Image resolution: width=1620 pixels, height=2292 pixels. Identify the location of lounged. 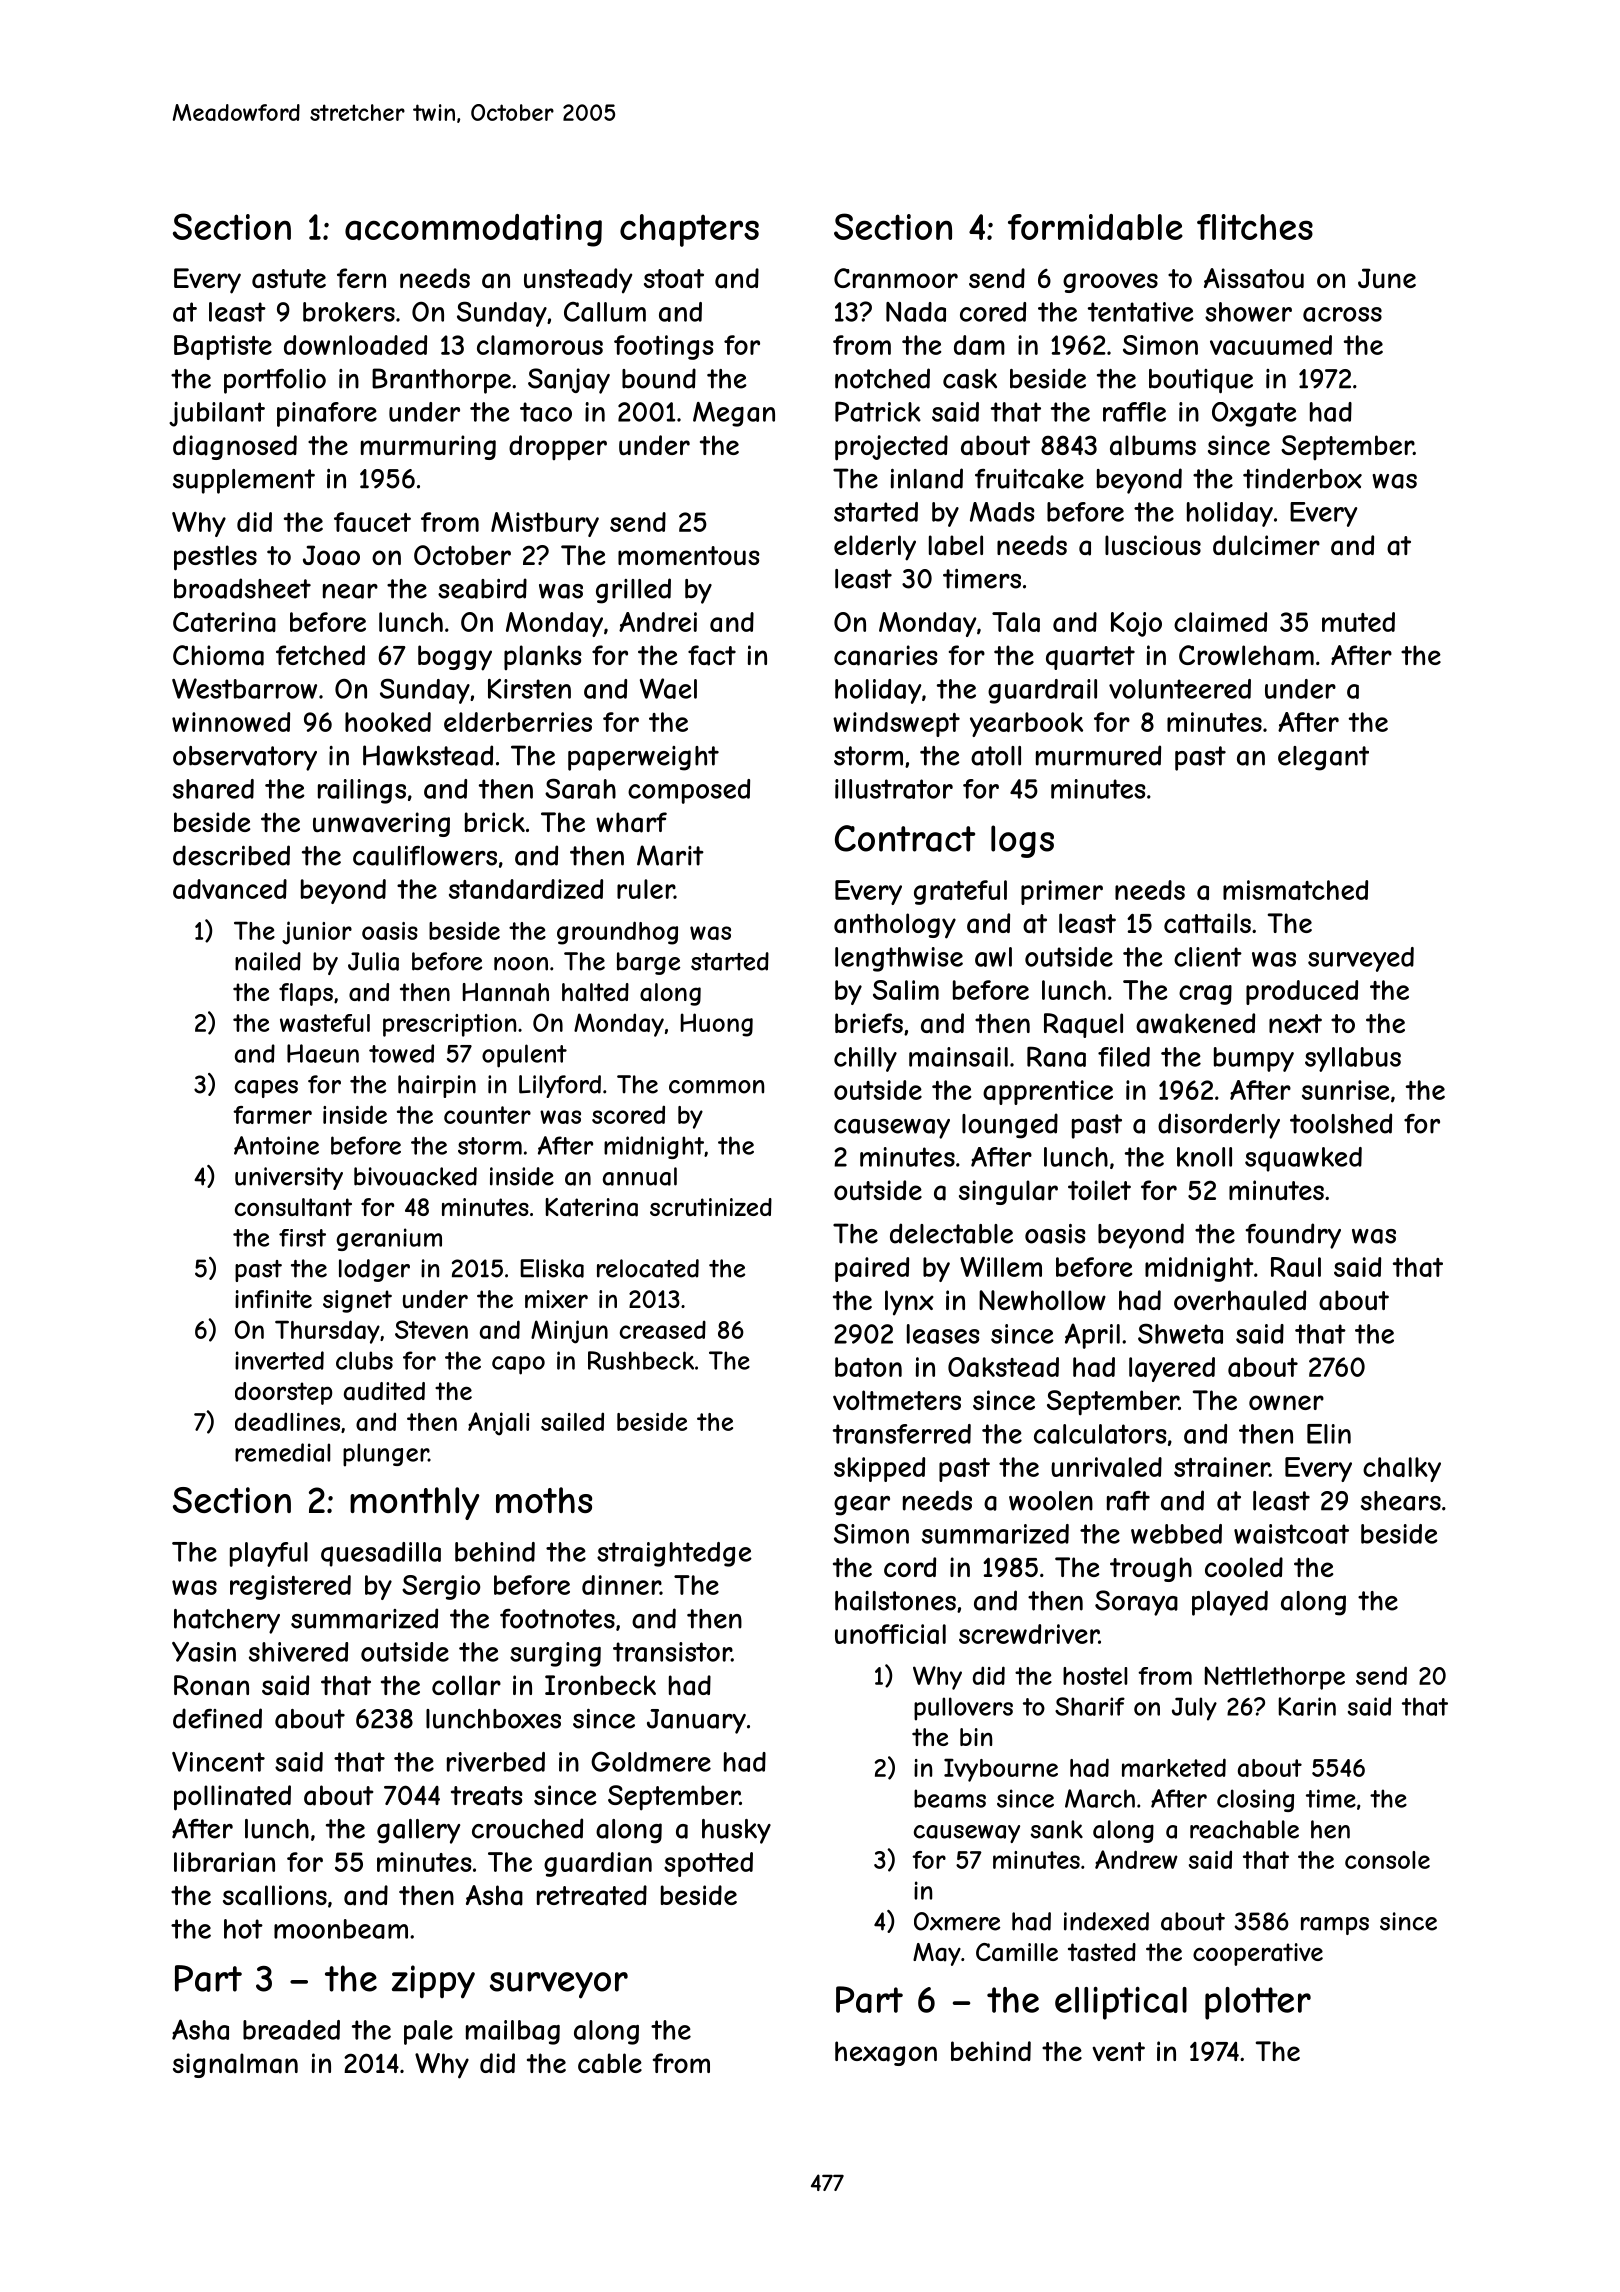
(1010, 1126).
